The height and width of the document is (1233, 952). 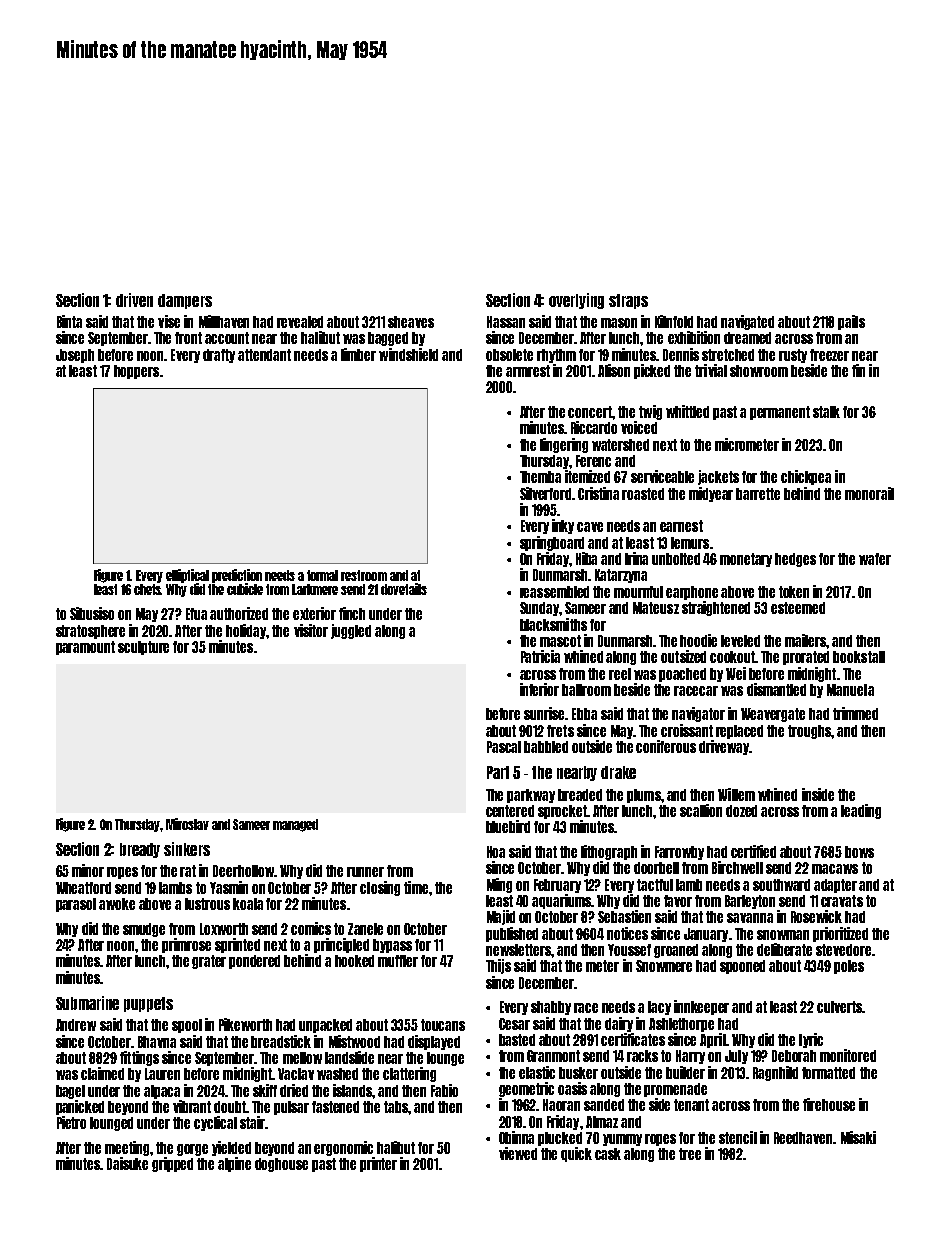 What do you see at coordinates (75, 356) in the document?
I see `Joseph` at bounding box center [75, 356].
